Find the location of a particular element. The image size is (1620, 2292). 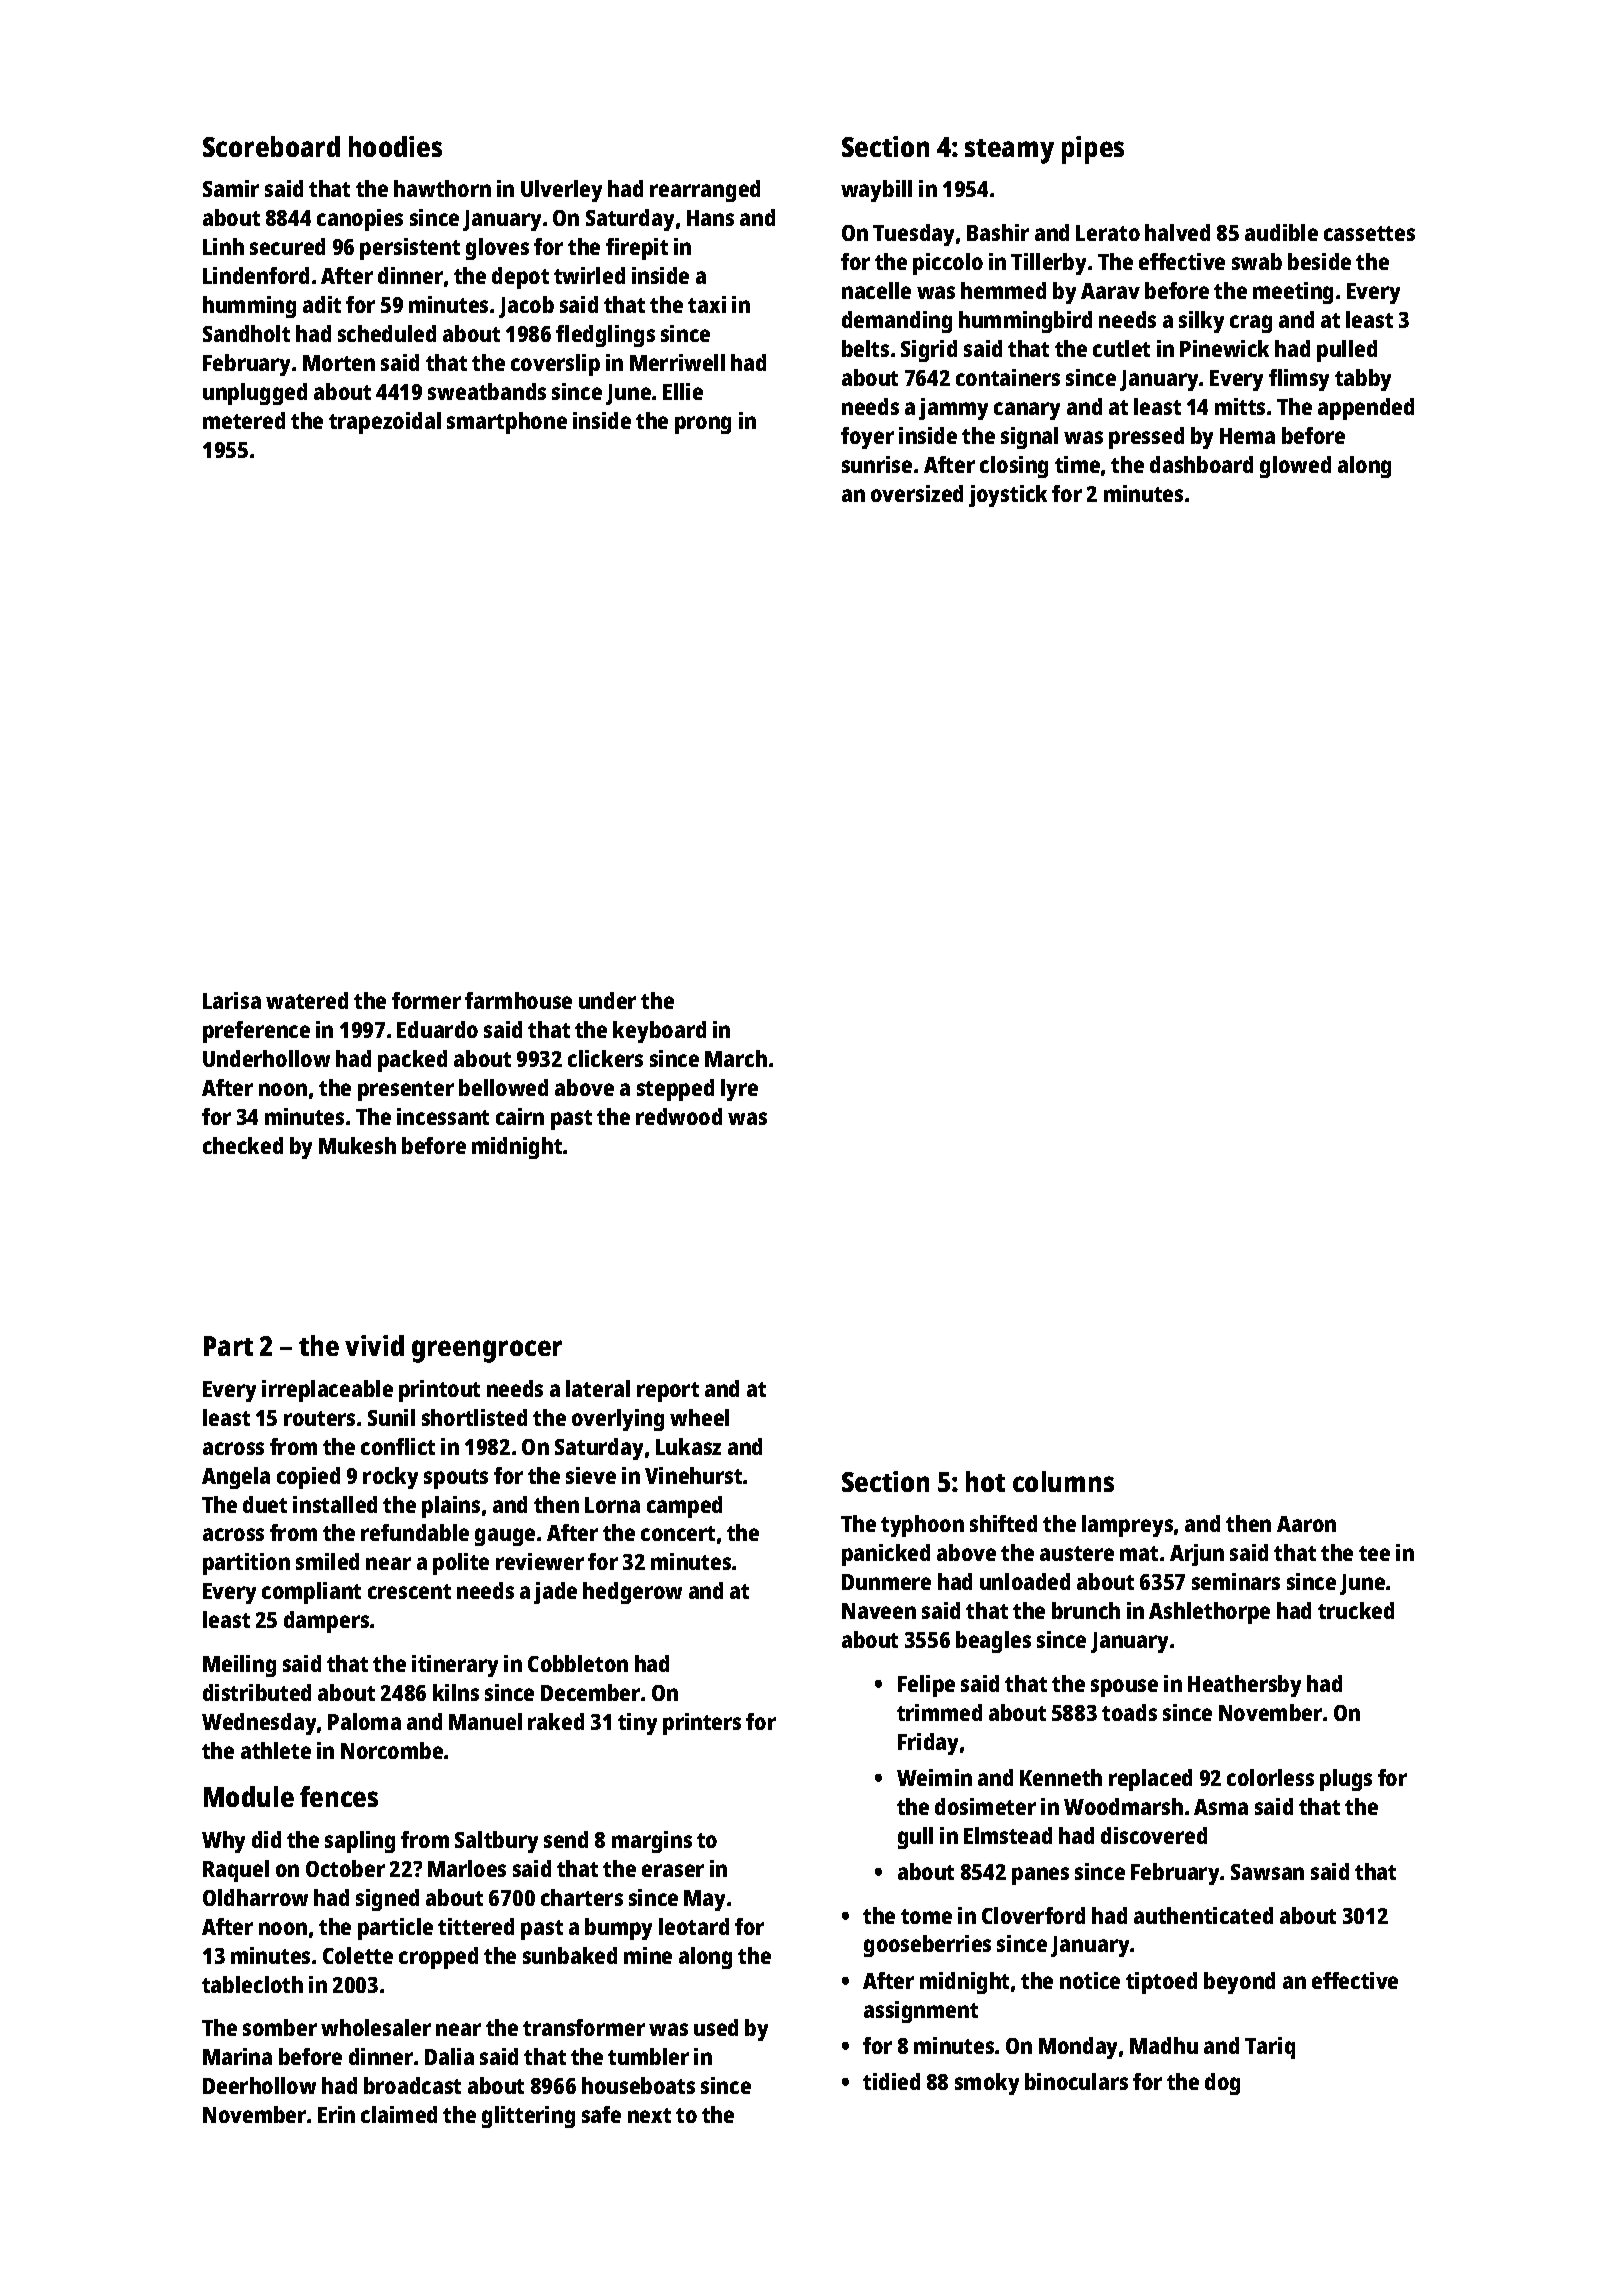

Oldharrow is located at coordinates (255, 1897).
